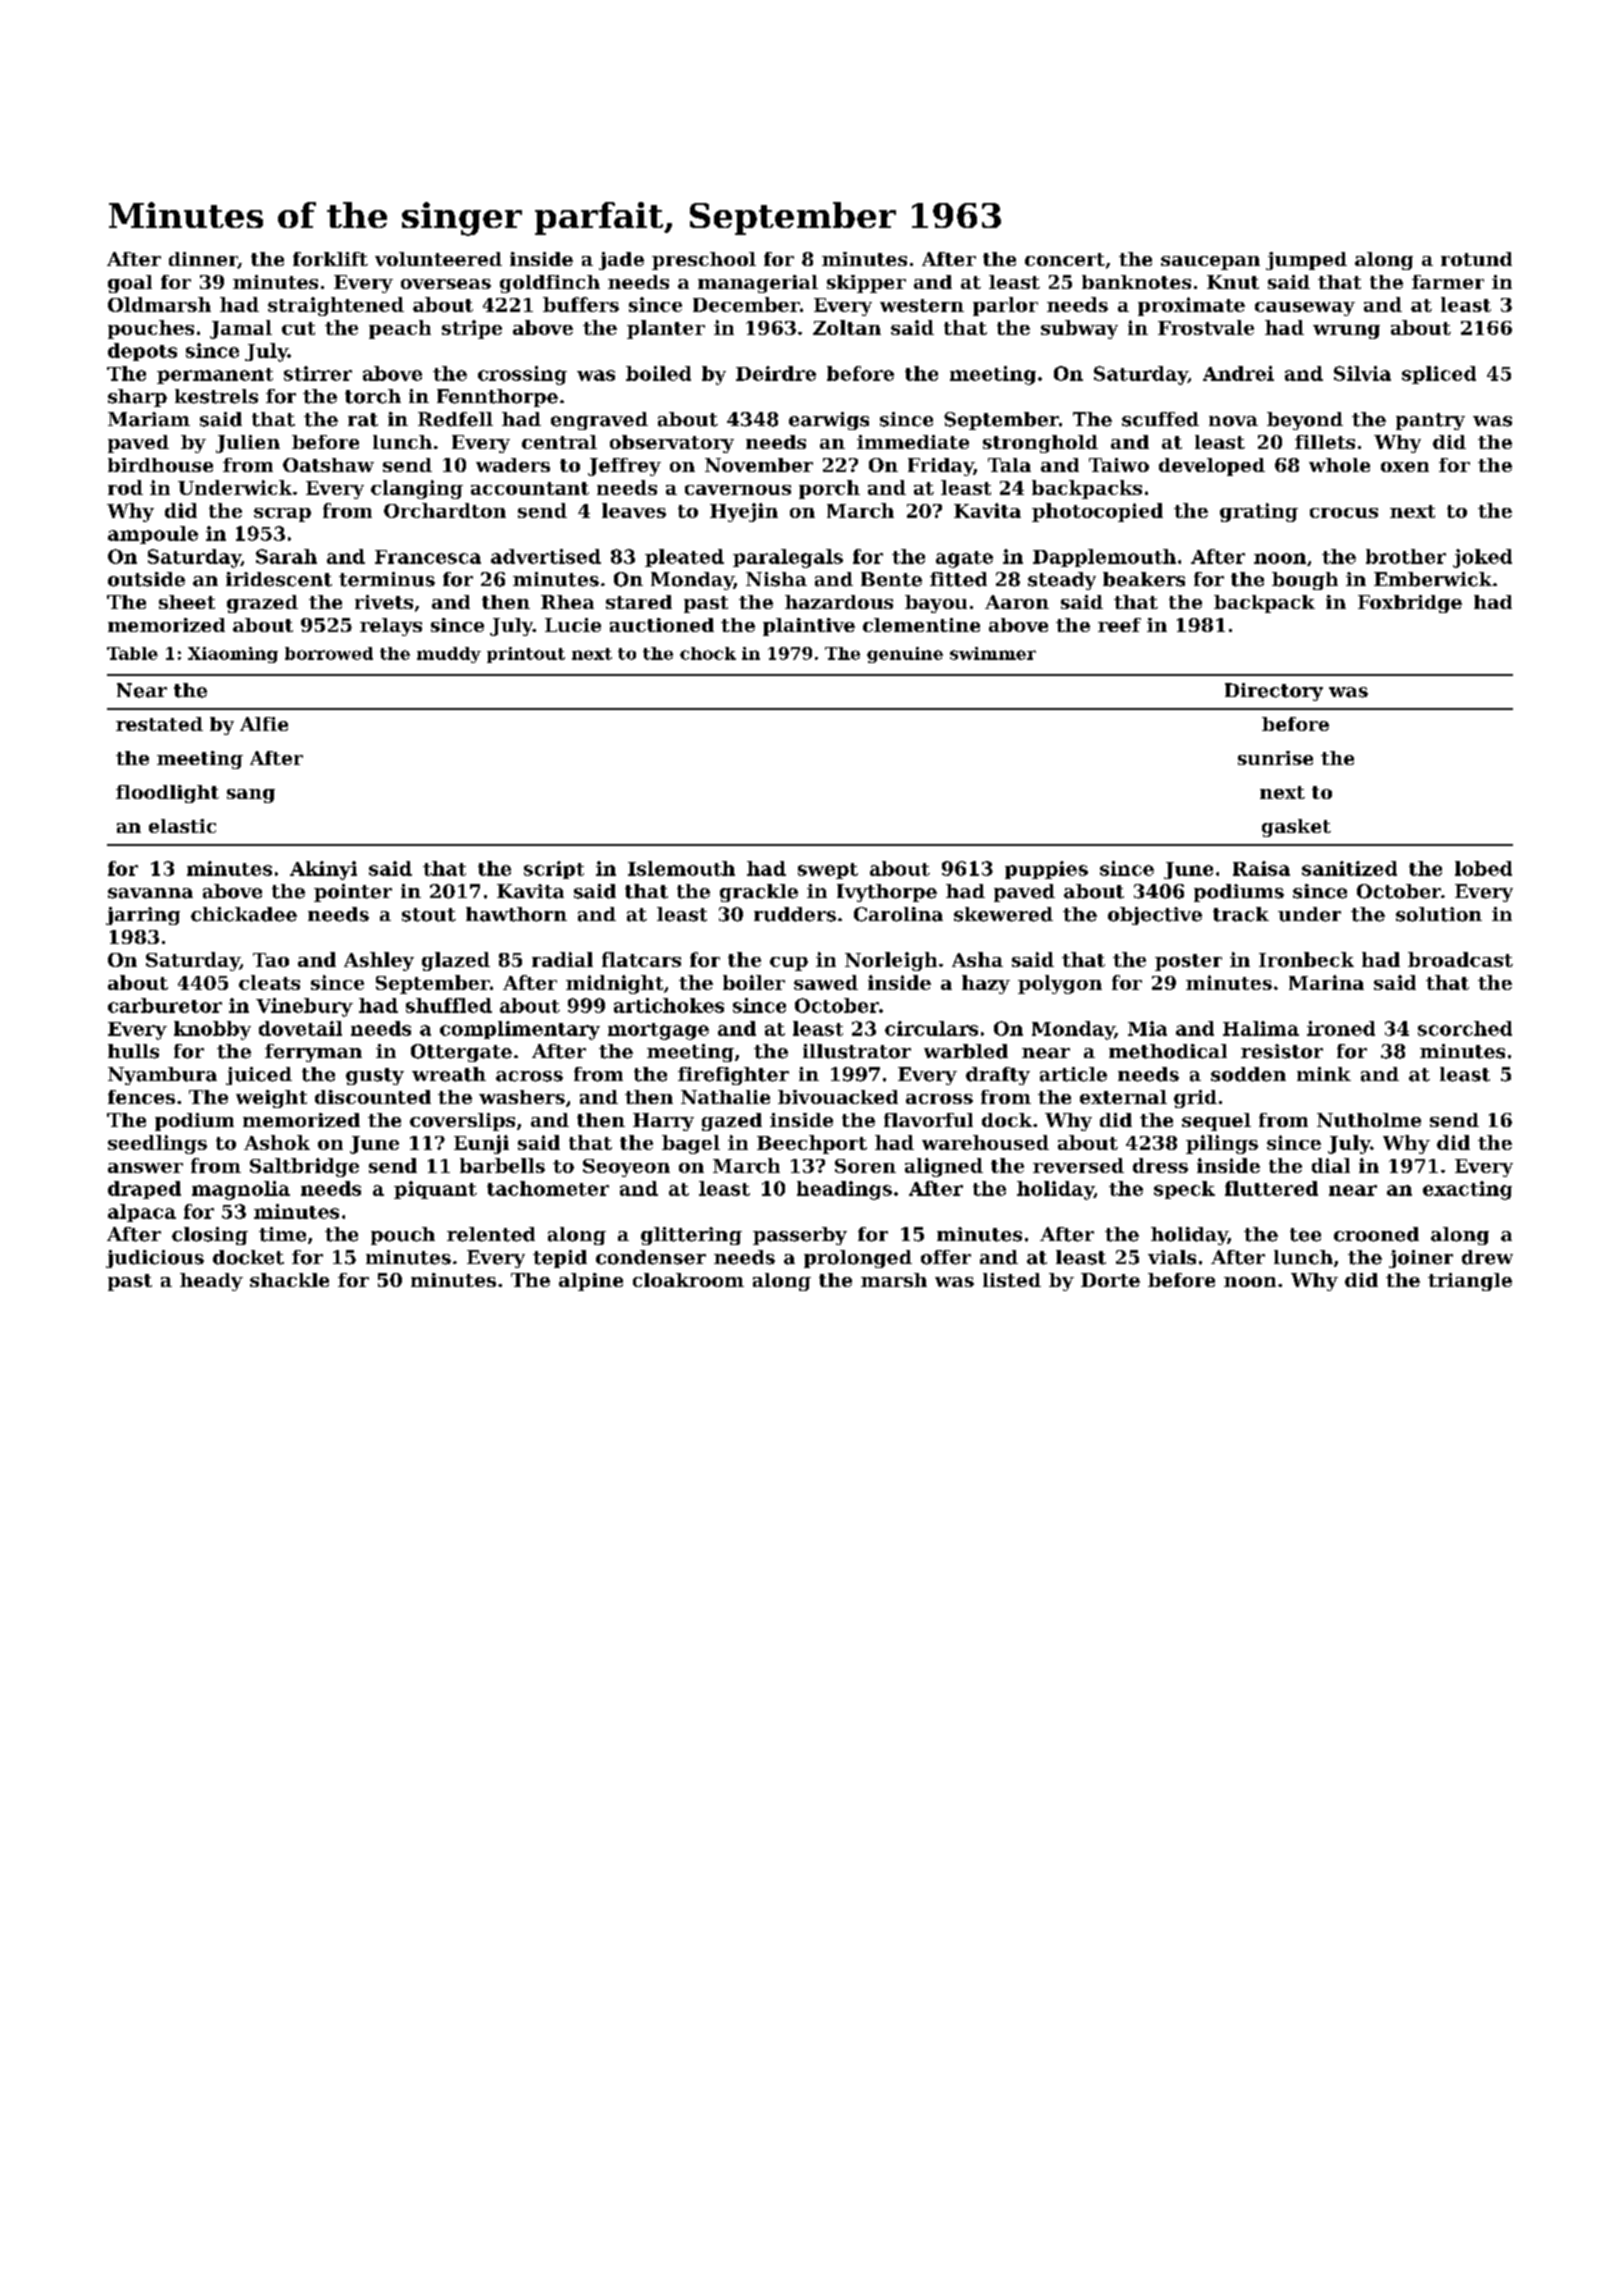 This image has height=2292, width=1620. What do you see at coordinates (1339, 465) in the image?
I see `whole` at bounding box center [1339, 465].
